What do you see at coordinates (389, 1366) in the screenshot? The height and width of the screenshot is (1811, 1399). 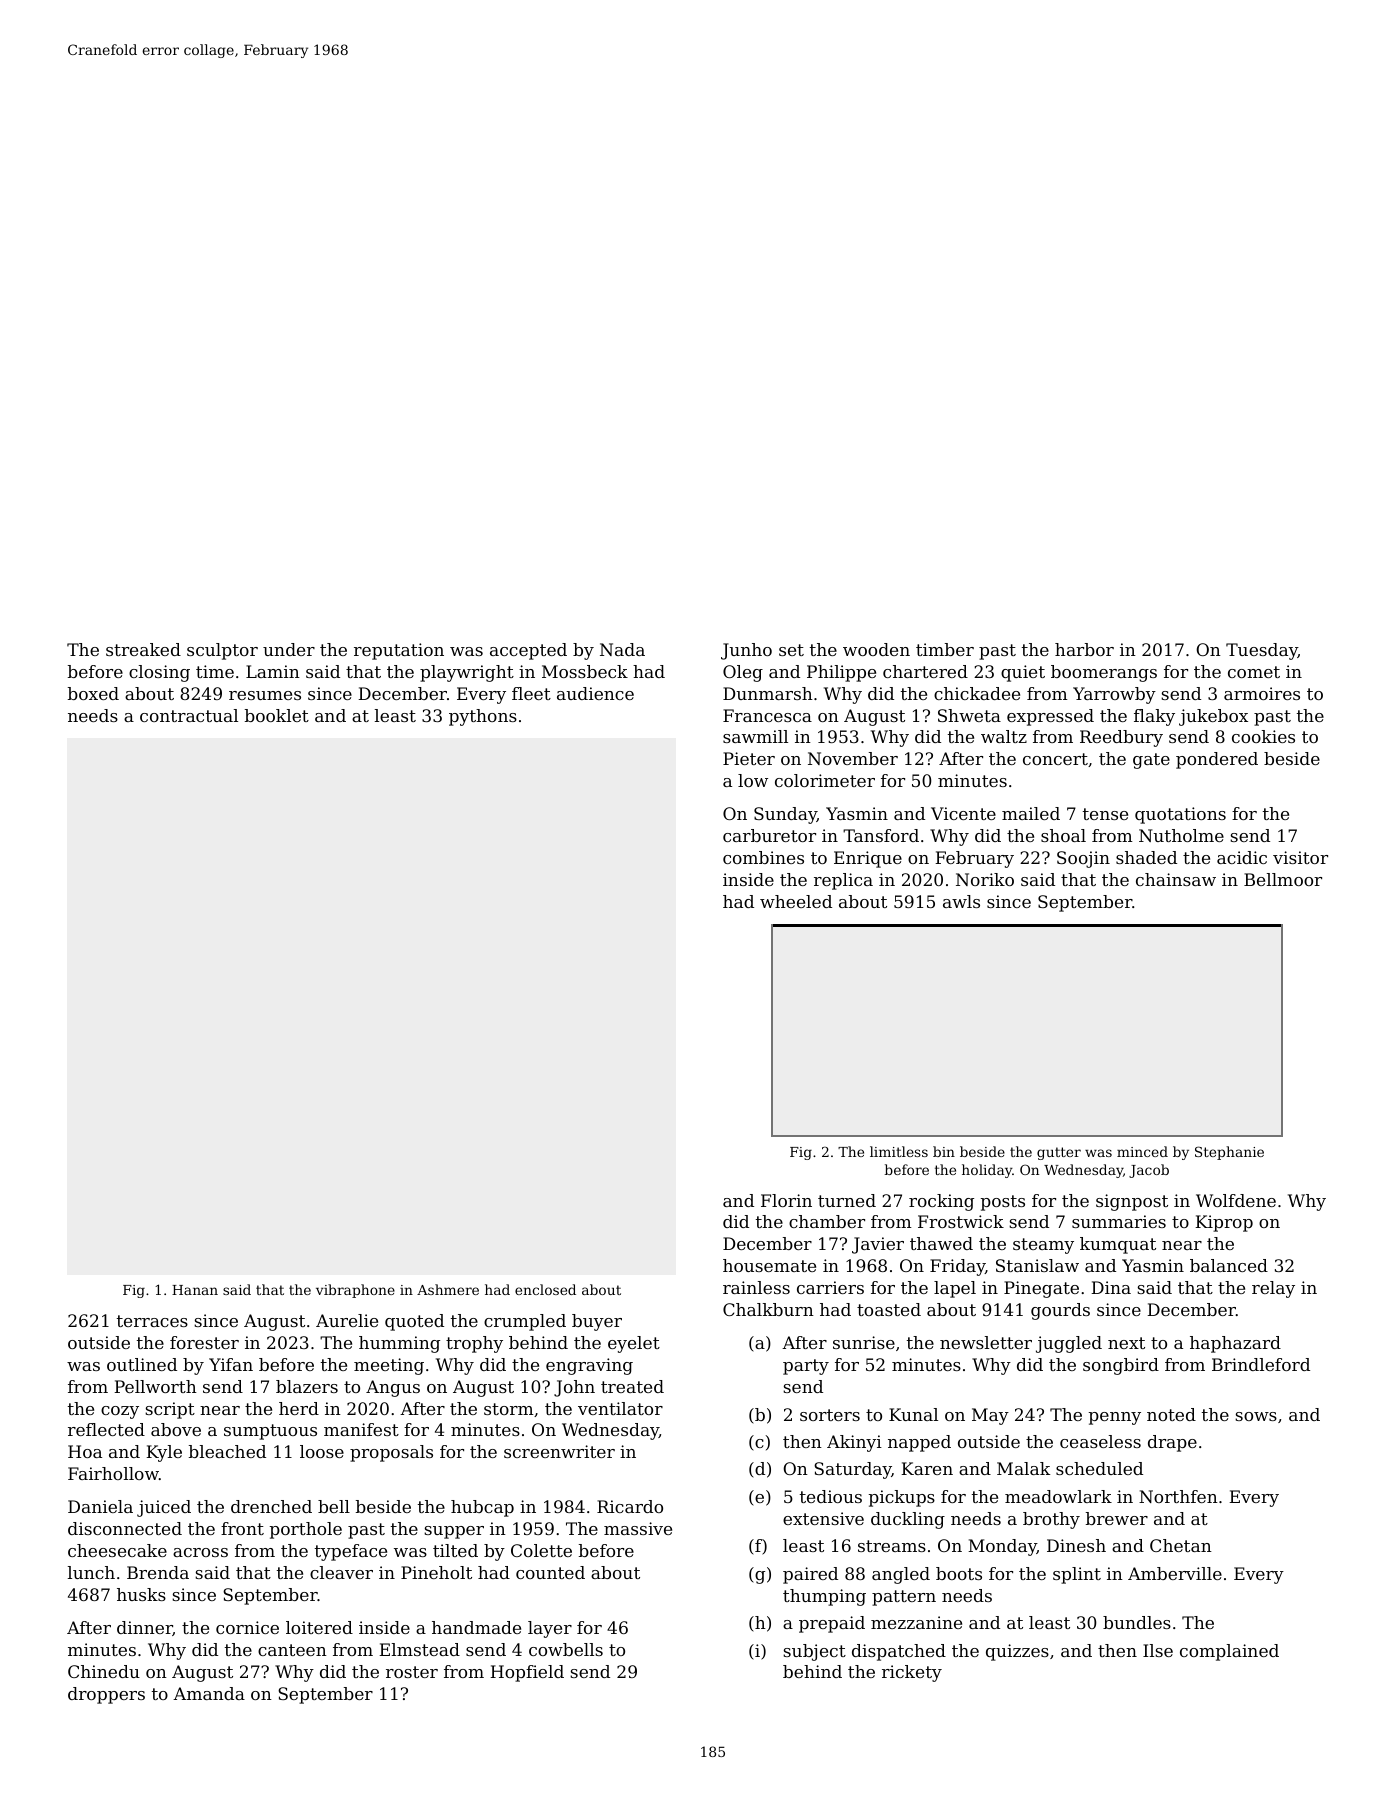 I see `meeting` at bounding box center [389, 1366].
